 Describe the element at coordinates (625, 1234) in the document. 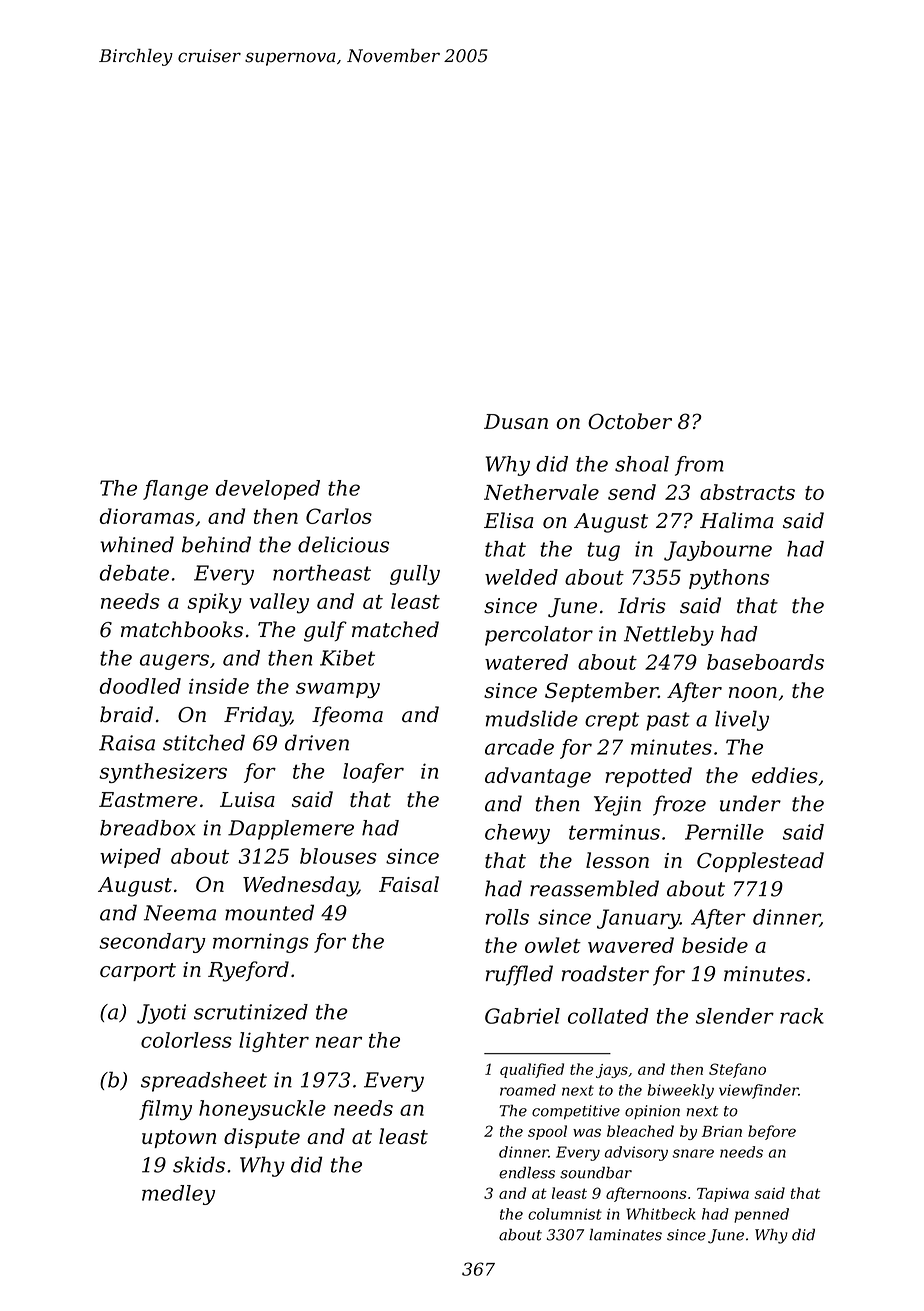

I see `laminates` at that location.
